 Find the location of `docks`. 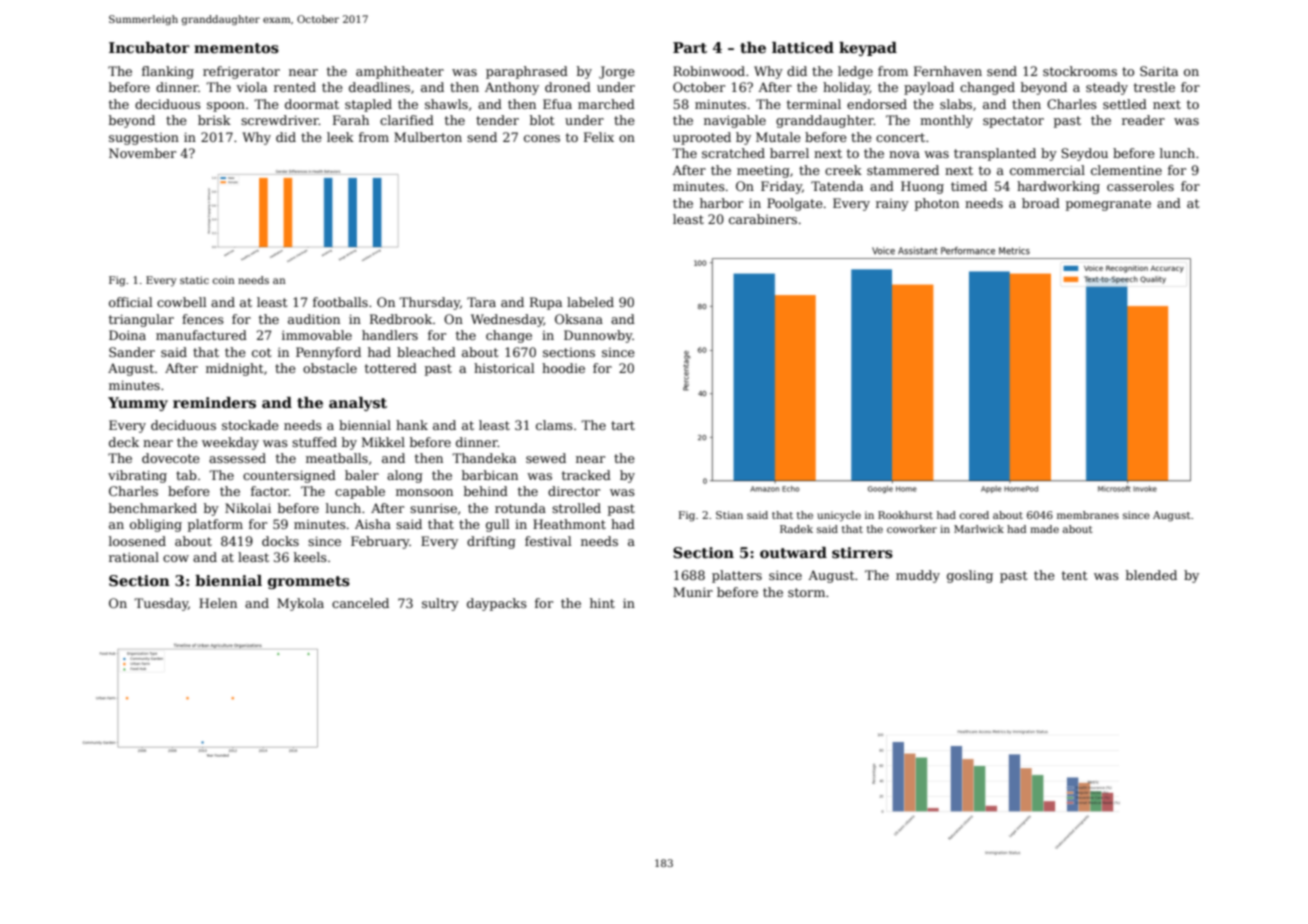

docks is located at coordinates (280, 541).
